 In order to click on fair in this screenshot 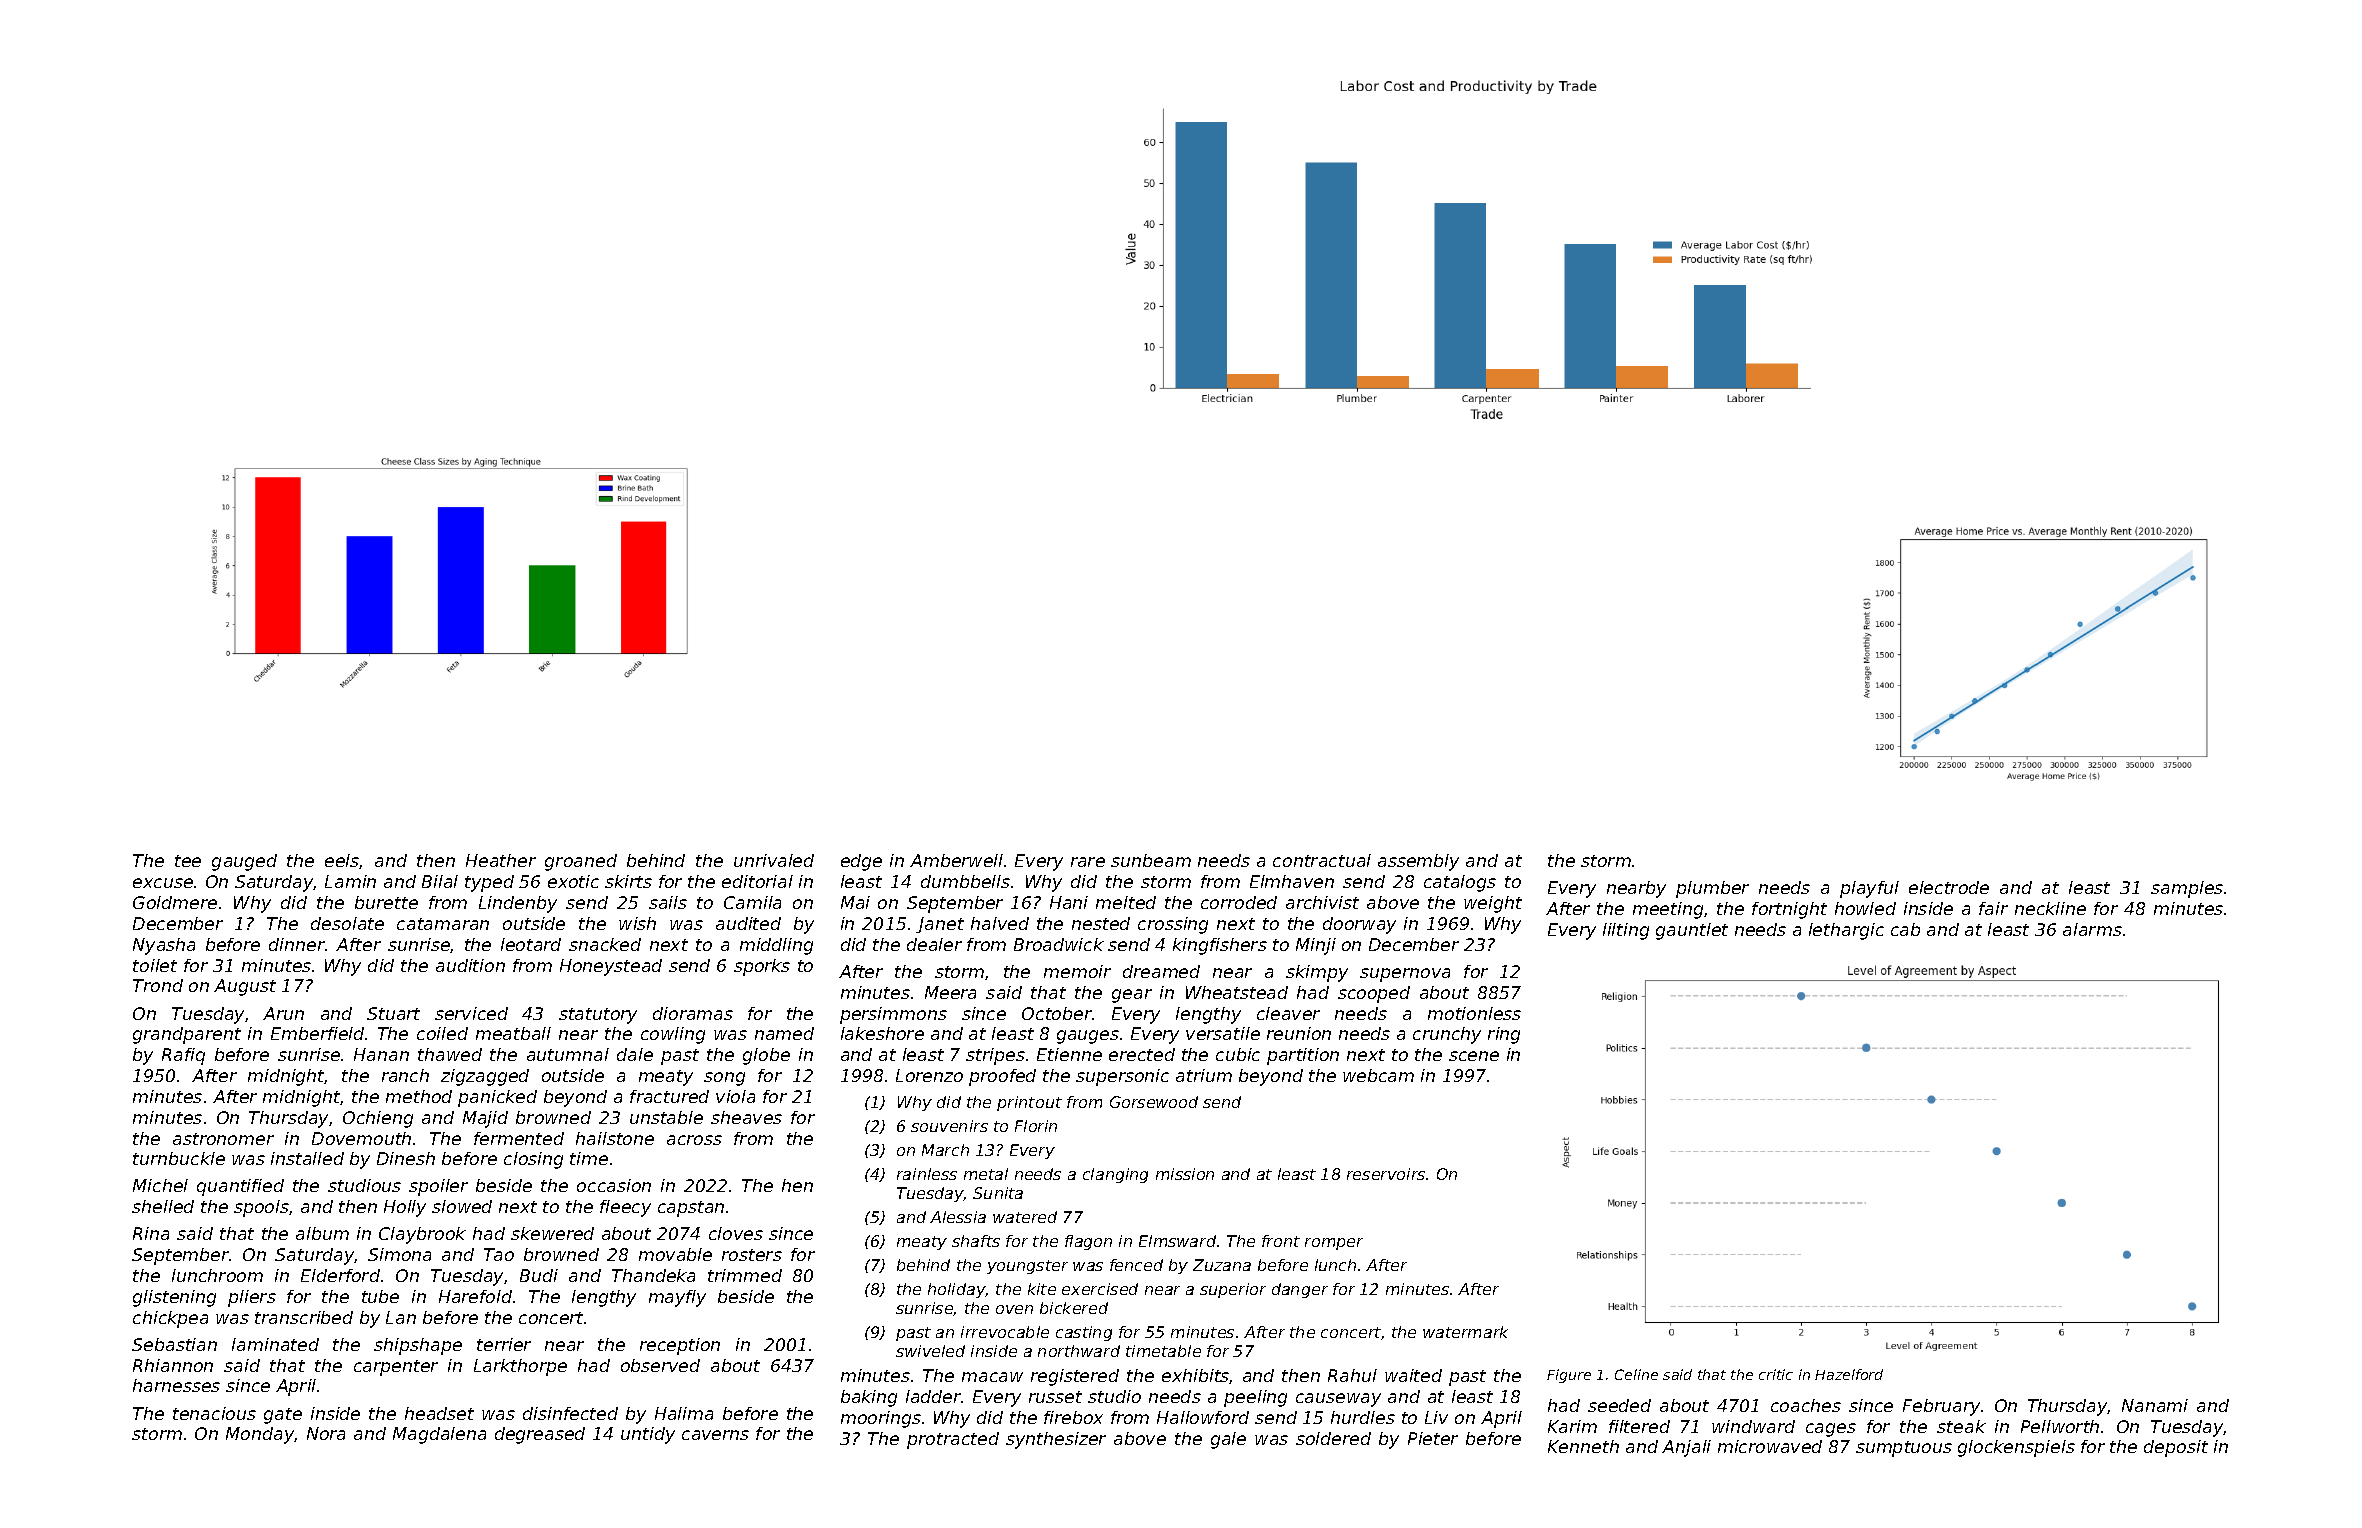, I will do `click(1993, 908)`.
